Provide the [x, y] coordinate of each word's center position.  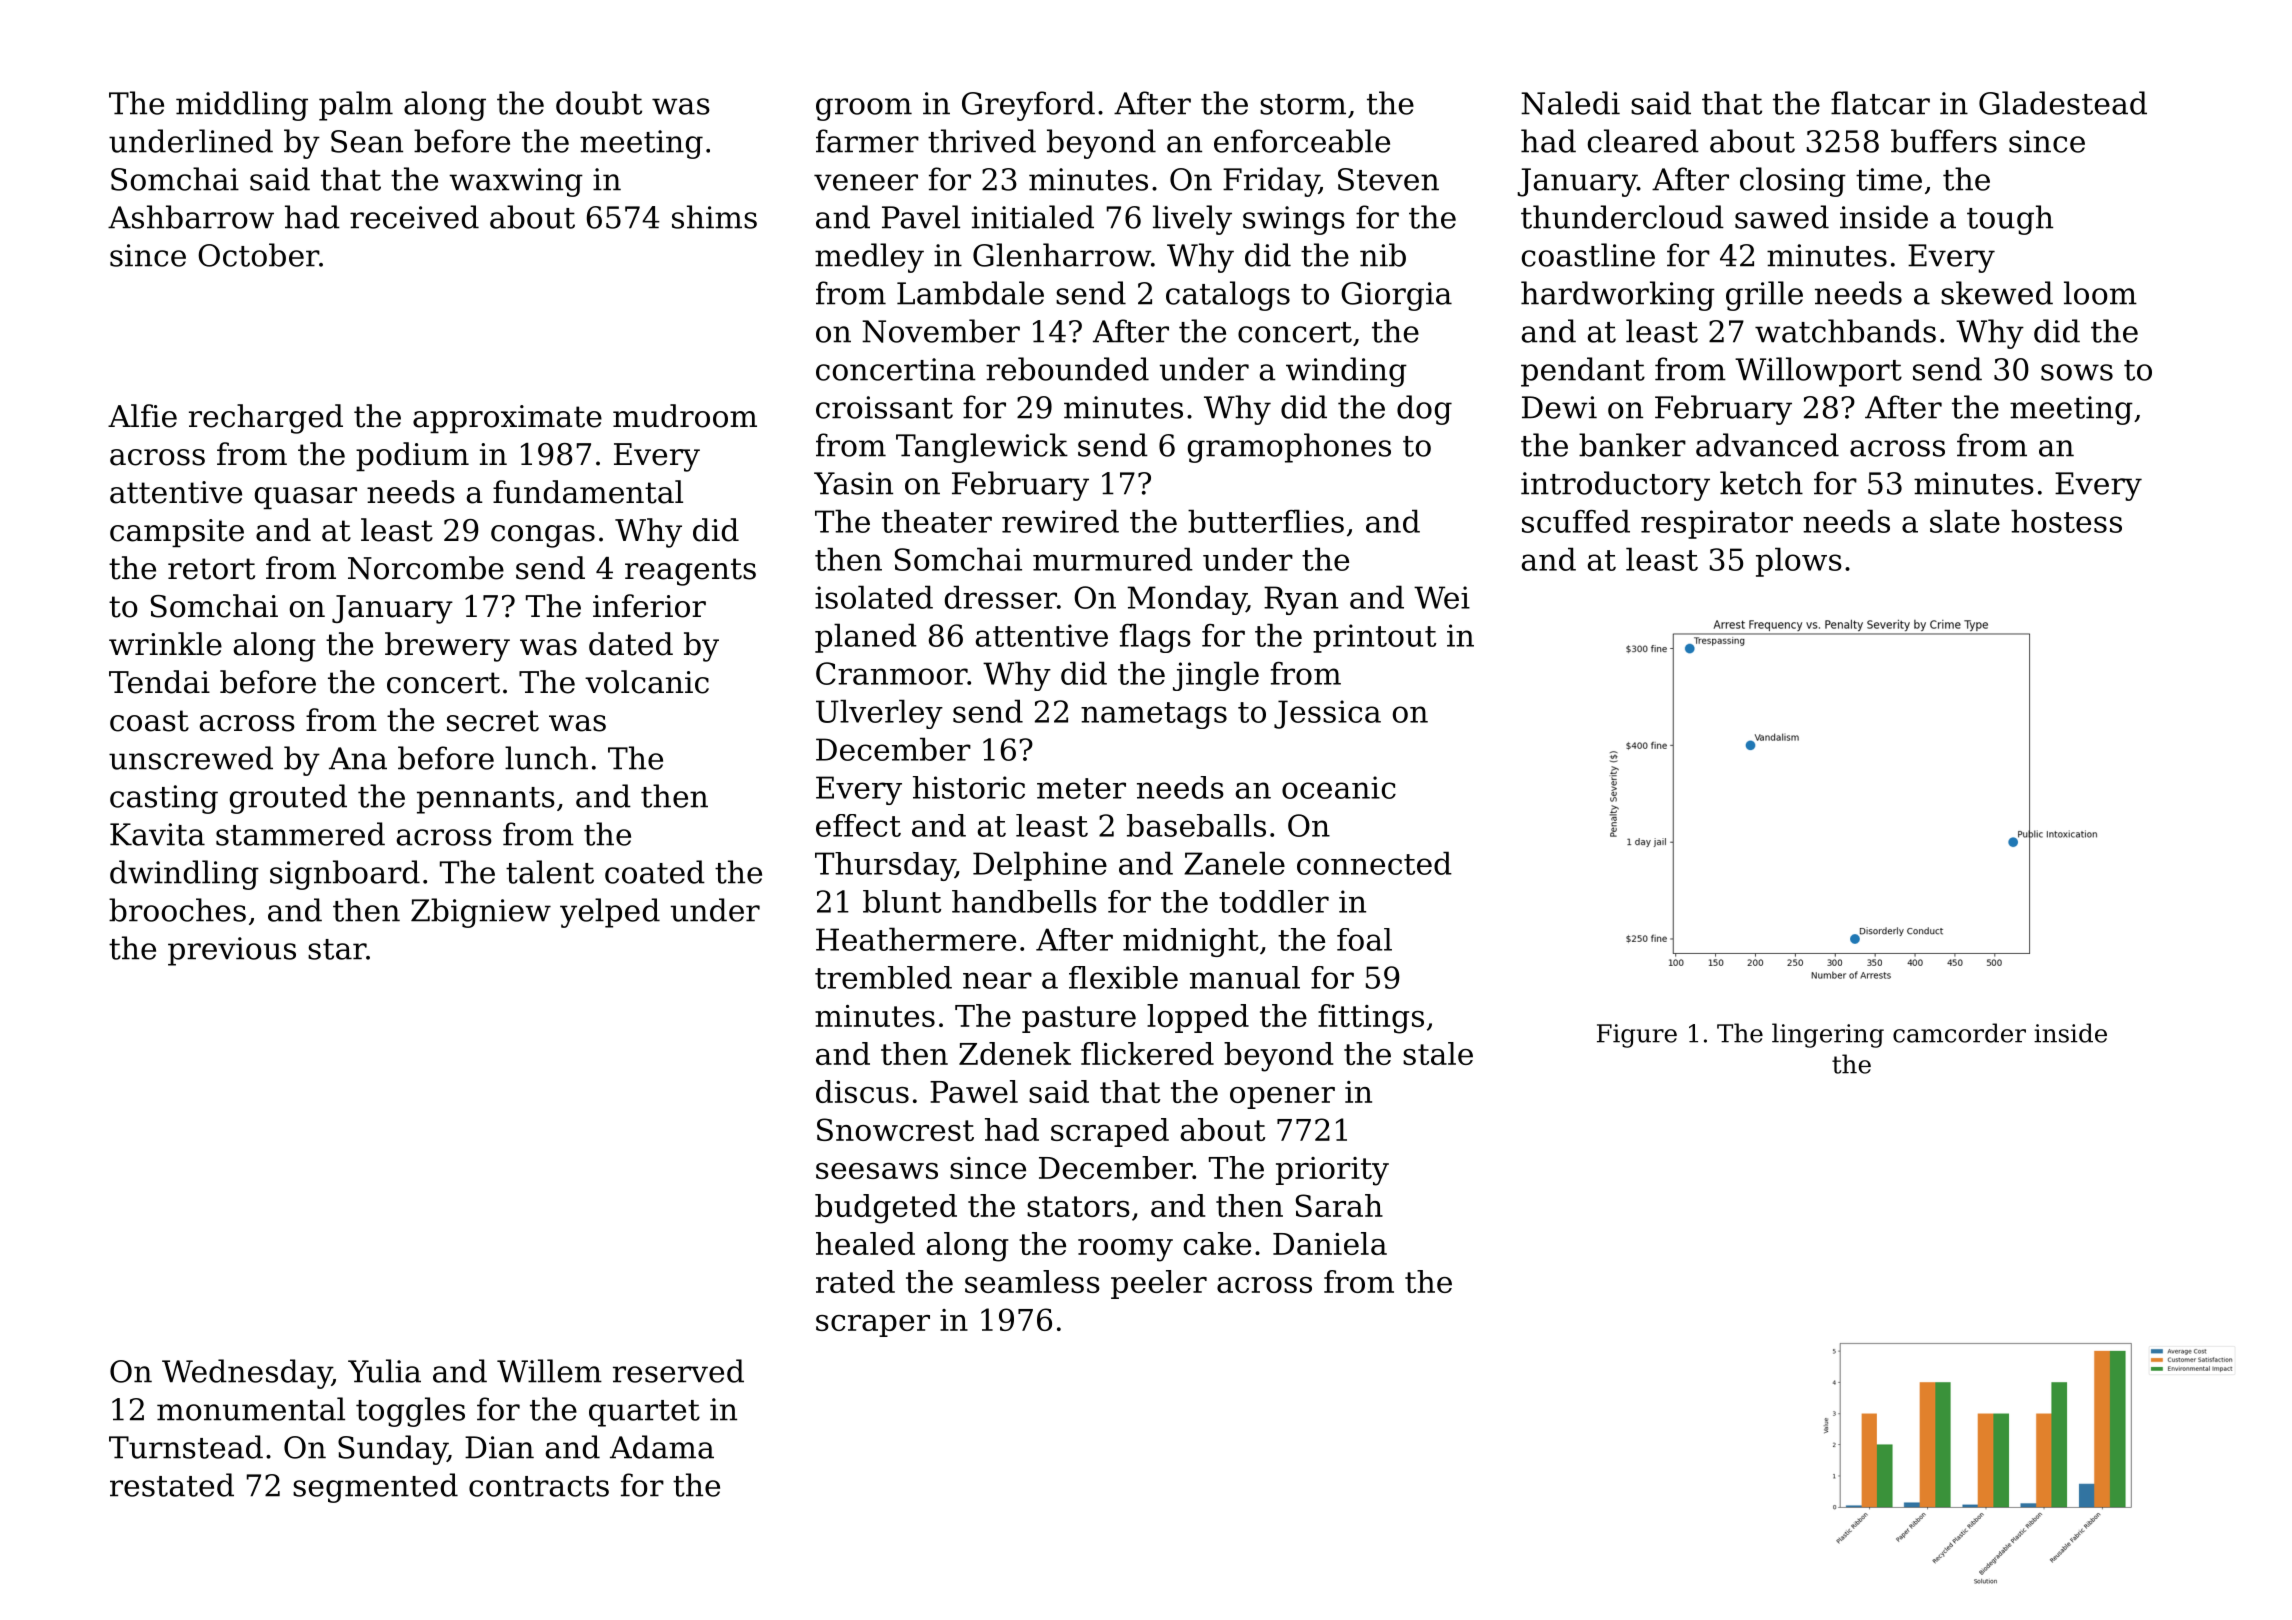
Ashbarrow [191, 217]
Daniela [1330, 1243]
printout [1374, 638]
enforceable [1302, 141]
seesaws [877, 1171]
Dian [499, 1447]
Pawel [974, 1091]
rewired [1060, 521]
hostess [2066, 521]
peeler [1159, 1284]
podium [412, 456]
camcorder [1959, 1033]
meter [1081, 788]
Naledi [1570, 103]
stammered [300, 834]
